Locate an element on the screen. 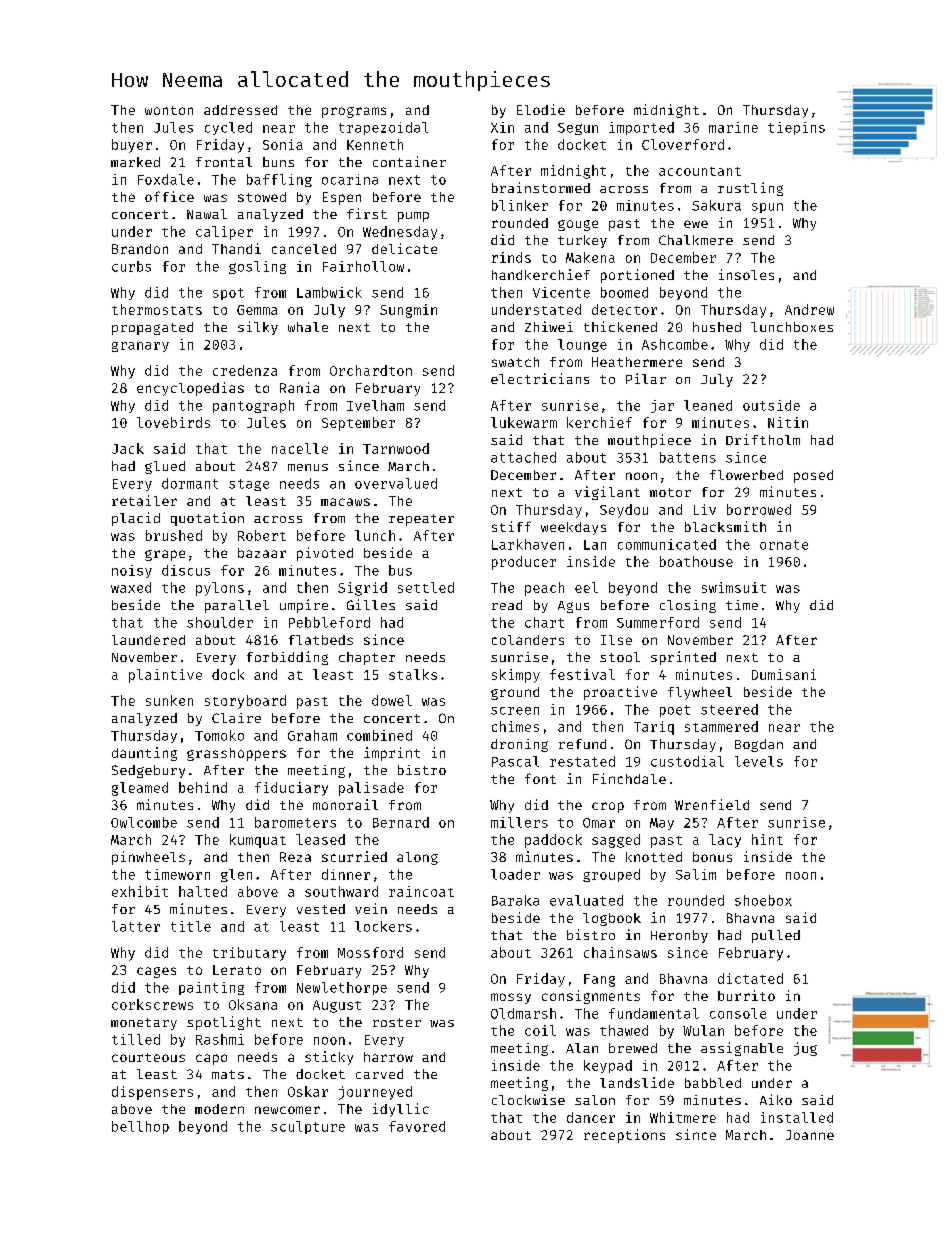 The height and width of the screenshot is (1233, 952). ornate is located at coordinates (784, 545).
